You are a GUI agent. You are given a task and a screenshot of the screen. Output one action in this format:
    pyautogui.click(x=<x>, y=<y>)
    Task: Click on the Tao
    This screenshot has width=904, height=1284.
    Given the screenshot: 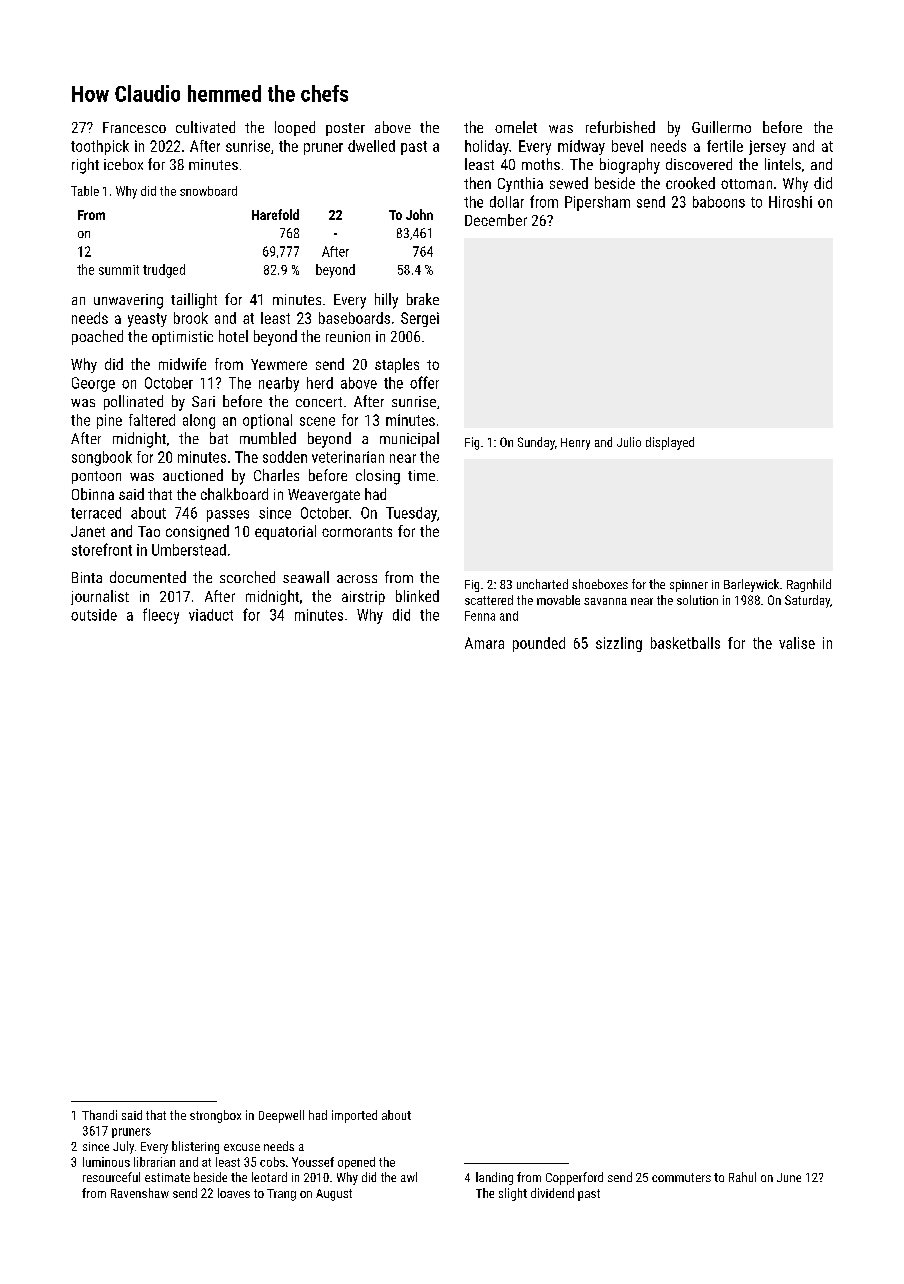 What is the action you would take?
    pyautogui.click(x=149, y=531)
